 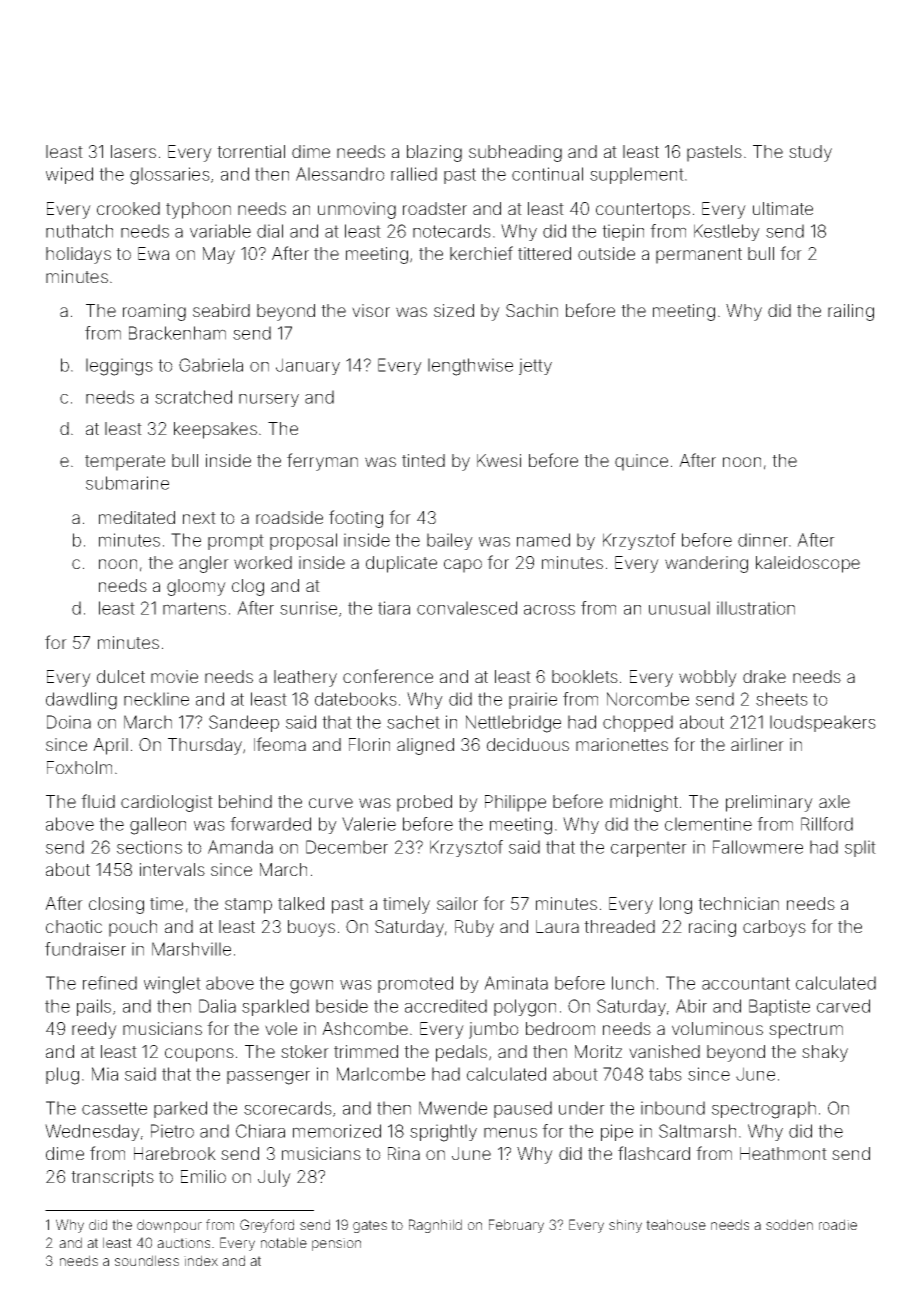 What do you see at coordinates (133, 151) in the screenshot?
I see `lasers` at bounding box center [133, 151].
